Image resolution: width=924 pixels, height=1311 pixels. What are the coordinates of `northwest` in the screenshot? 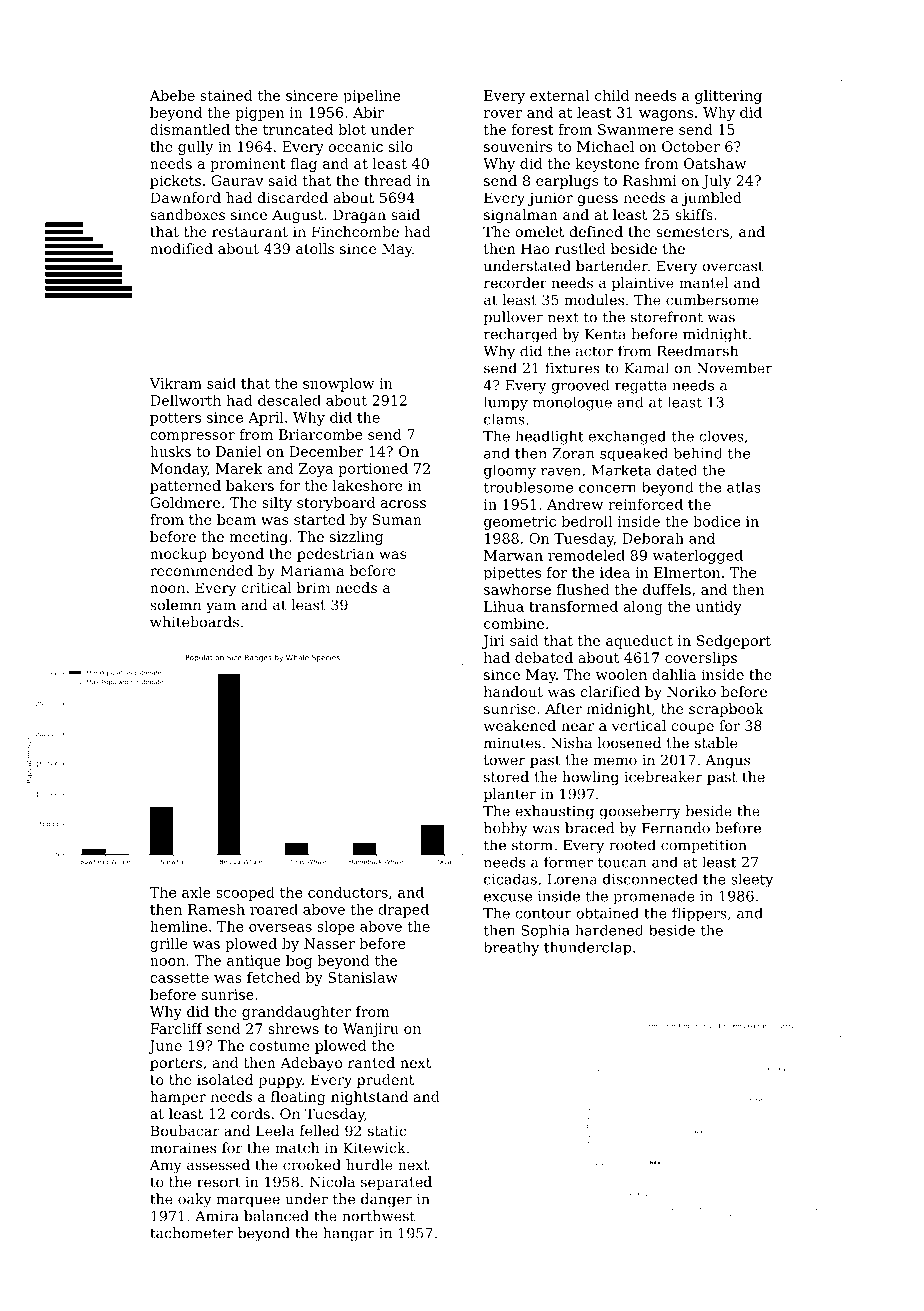 It's located at (378, 1216).
